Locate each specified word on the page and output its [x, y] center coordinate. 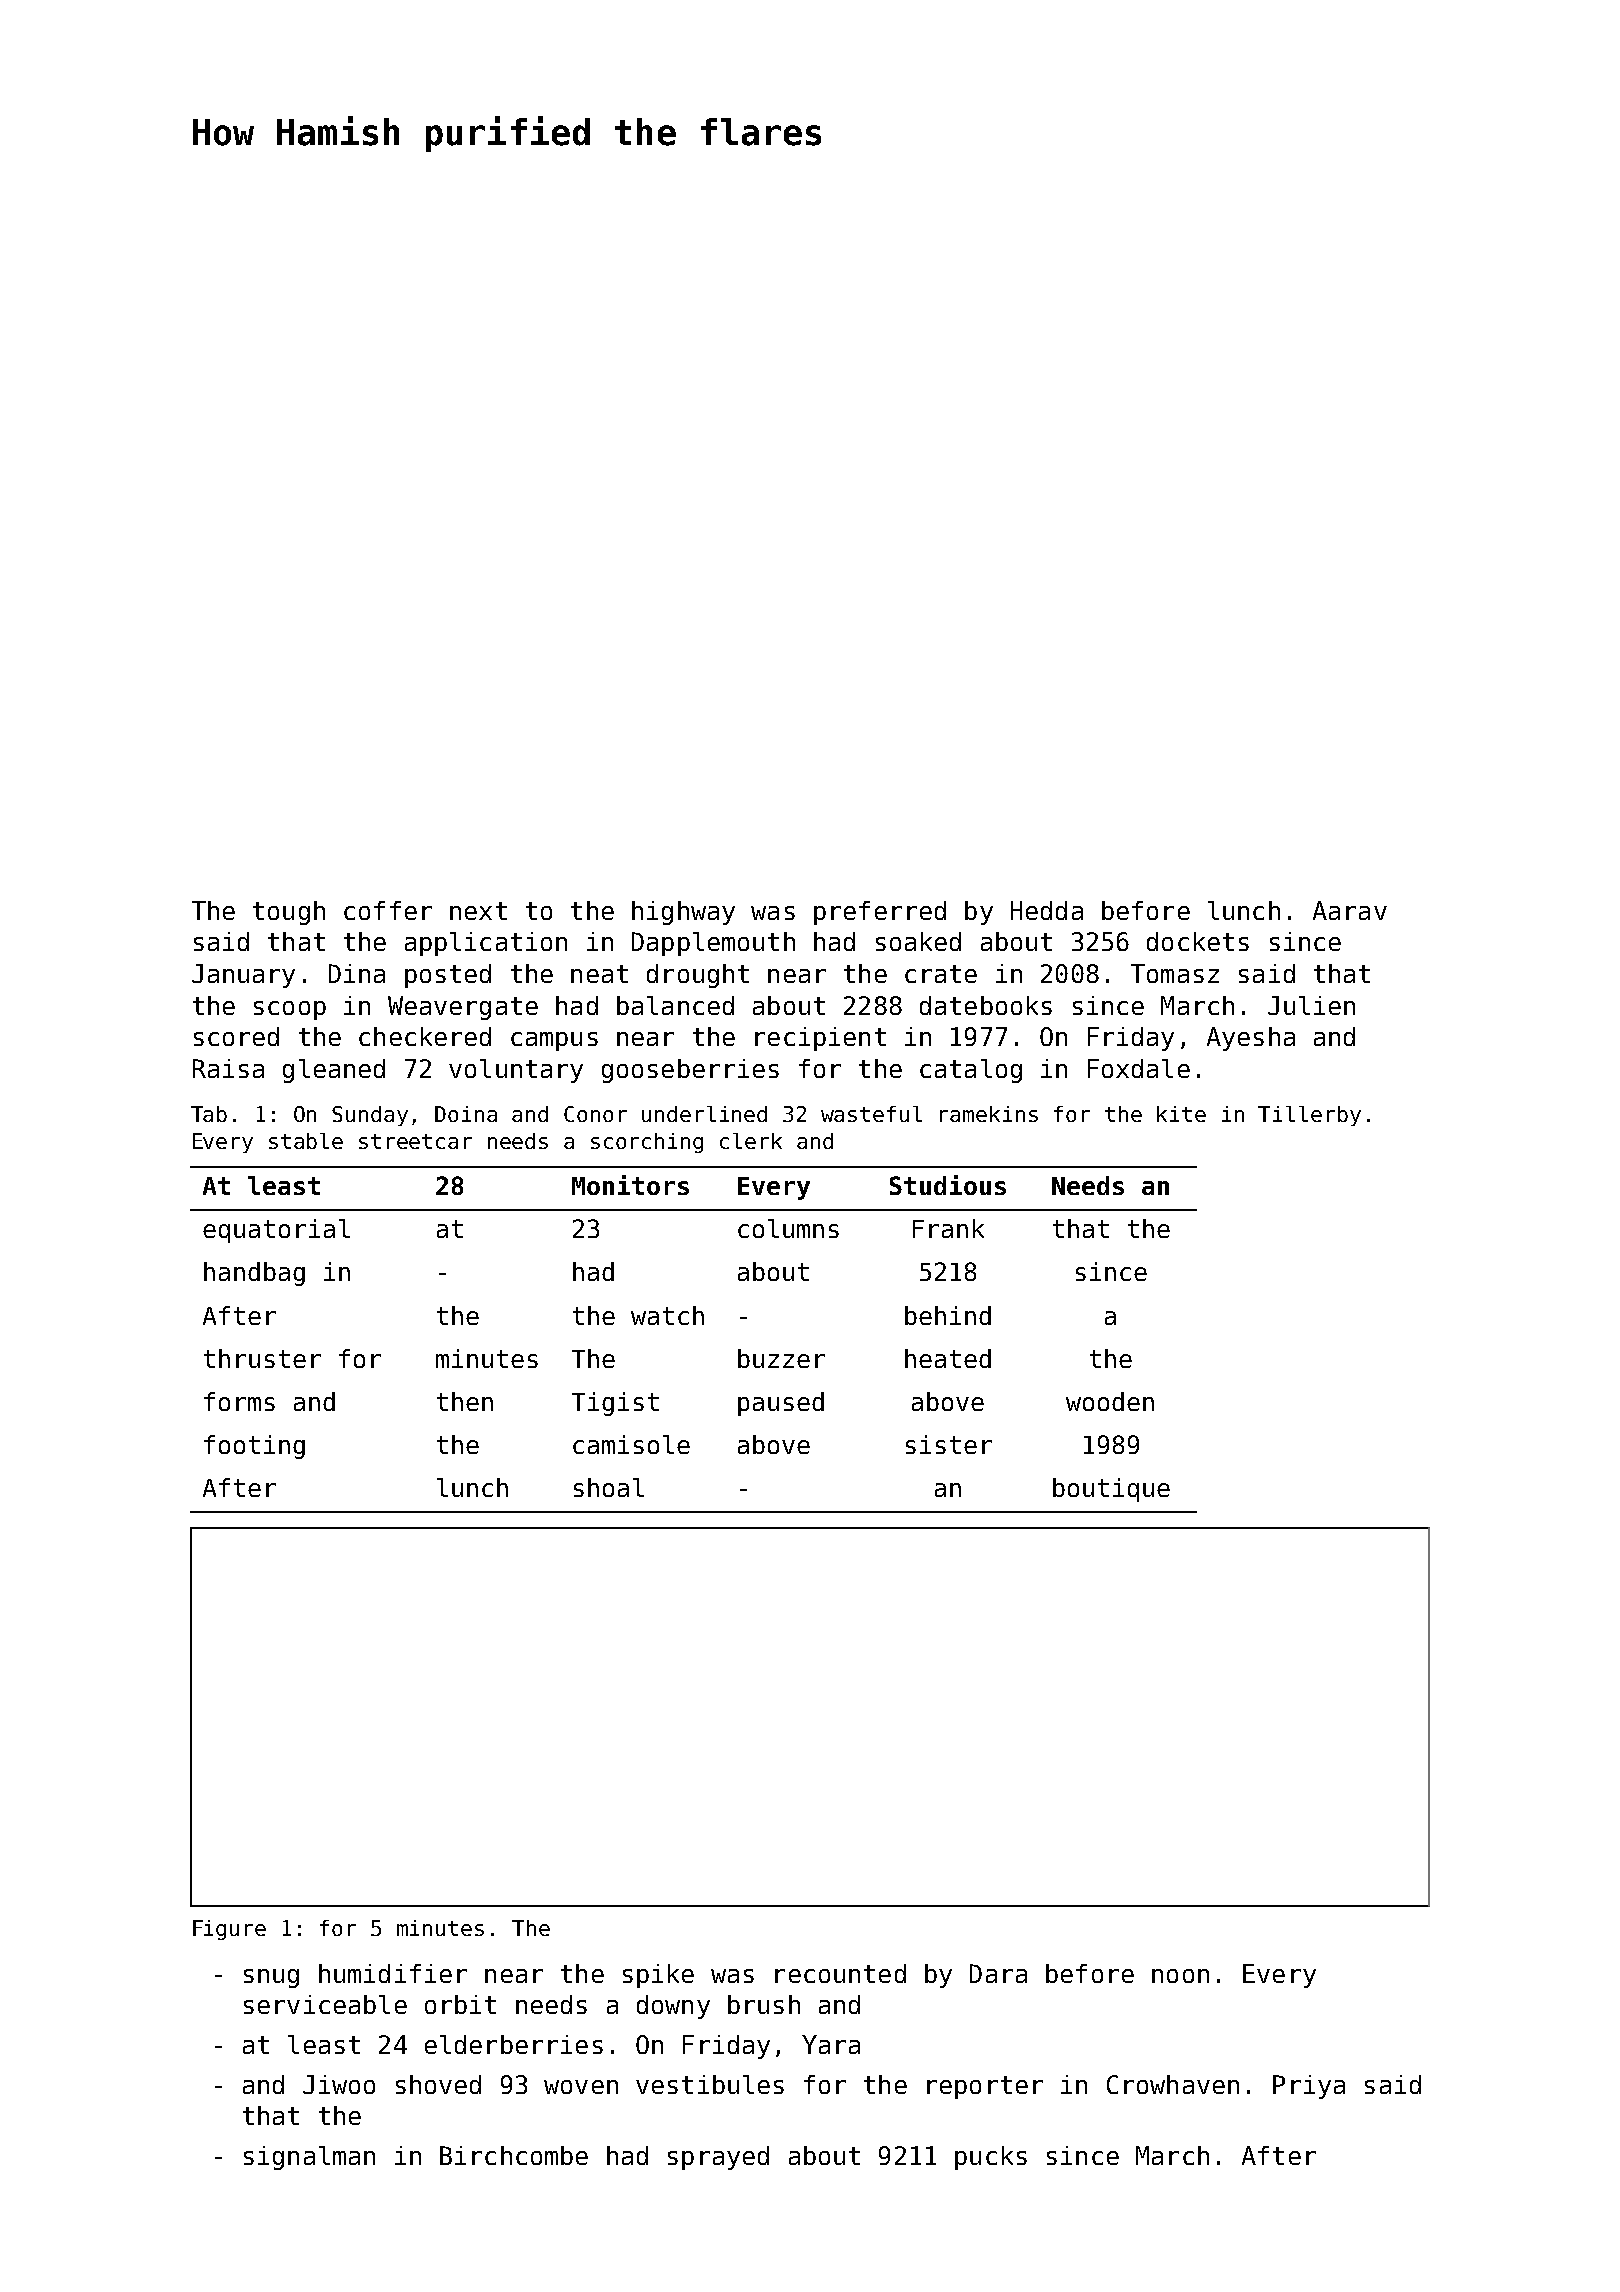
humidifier [393, 1973]
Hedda [1047, 910]
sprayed [718, 2158]
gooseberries [690, 1071]
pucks [991, 2158]
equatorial [276, 1231]
